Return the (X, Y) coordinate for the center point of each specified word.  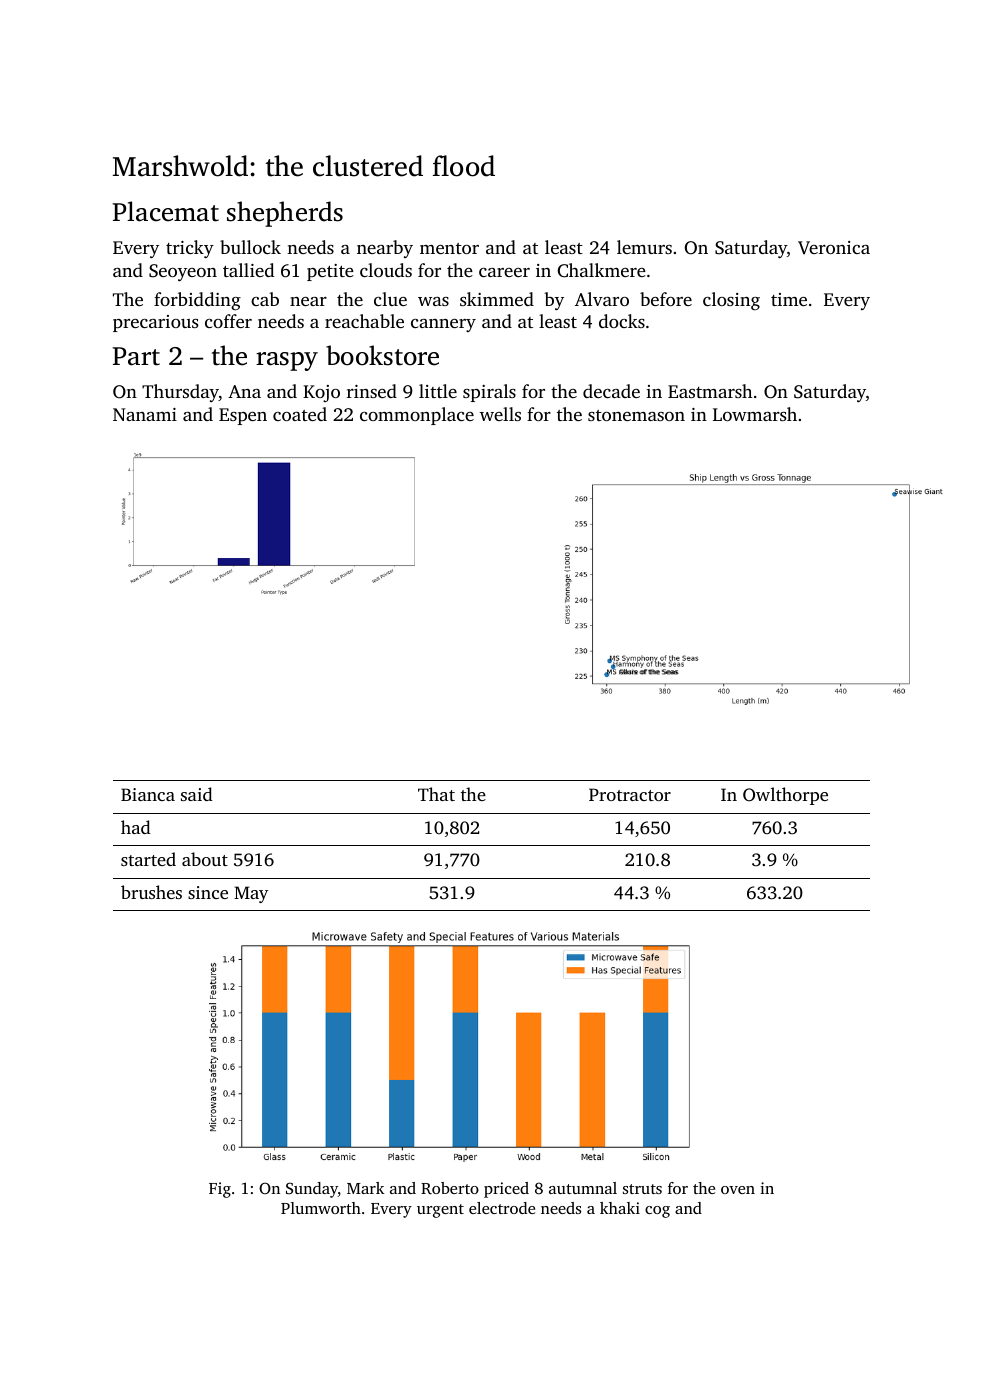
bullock (250, 247)
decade (611, 391)
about (205, 859)
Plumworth (321, 1208)
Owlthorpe (785, 796)
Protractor (630, 794)
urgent (440, 1211)
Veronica (834, 248)
